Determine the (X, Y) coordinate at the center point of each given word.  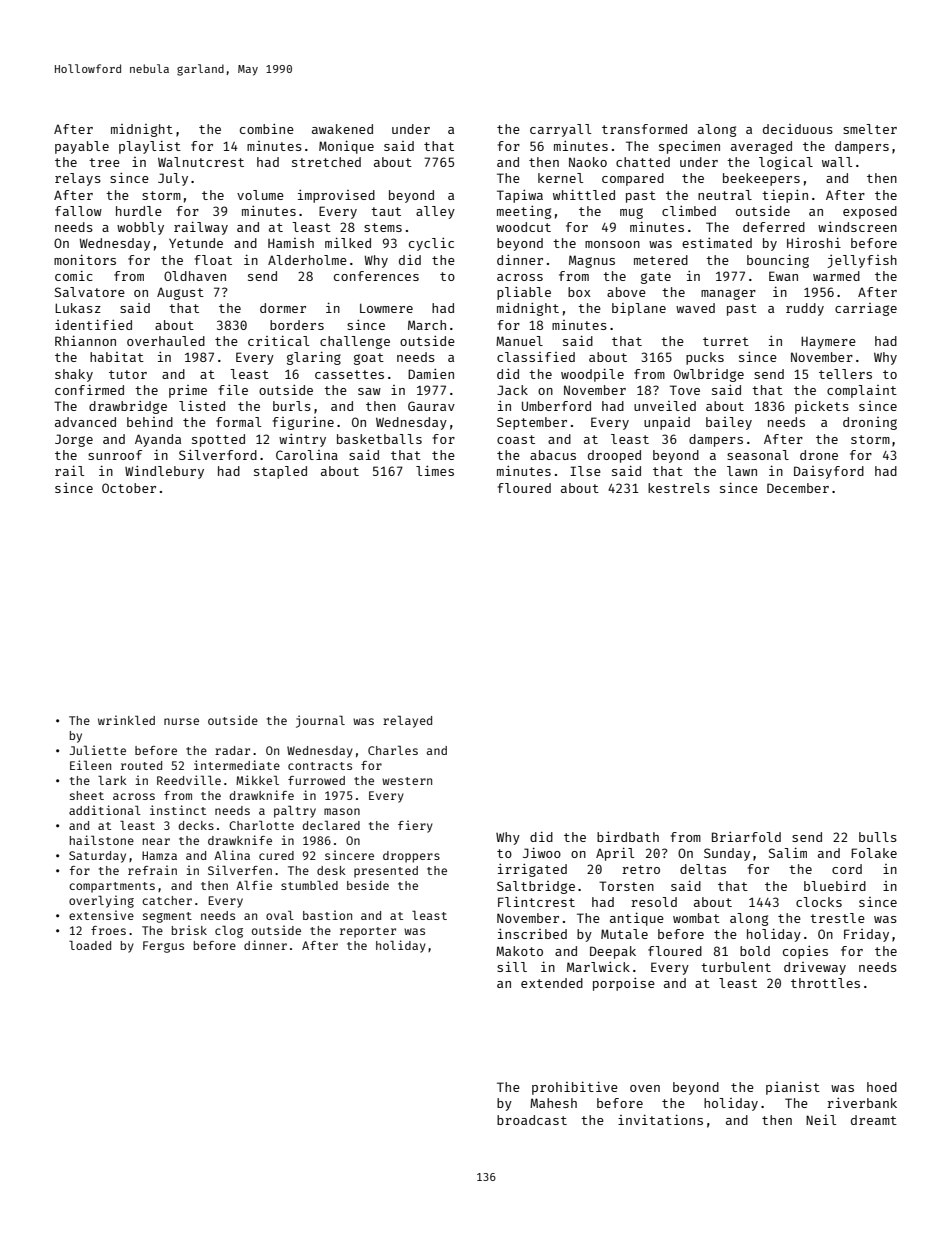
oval (280, 915)
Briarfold (746, 837)
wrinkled (126, 720)
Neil (821, 1119)
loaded (90, 945)
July (173, 179)
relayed (407, 721)
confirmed (89, 389)
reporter (368, 932)
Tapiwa (520, 196)
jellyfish (862, 261)
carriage (866, 309)
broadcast (532, 1120)
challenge (355, 342)
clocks (819, 902)
